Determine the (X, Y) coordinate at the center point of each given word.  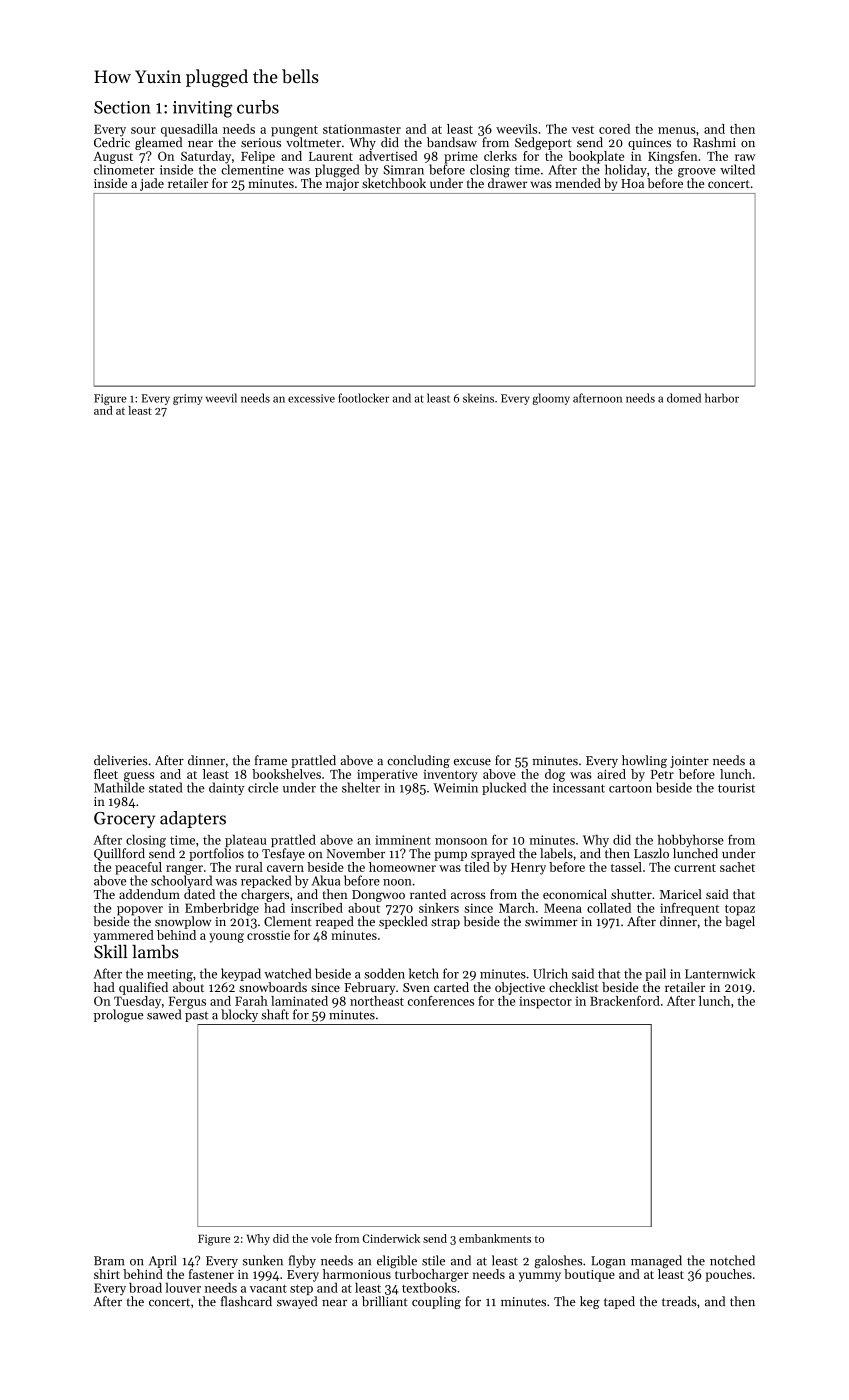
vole (321, 1238)
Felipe (258, 157)
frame (271, 760)
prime (461, 158)
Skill (111, 951)
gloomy (551, 399)
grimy (188, 399)
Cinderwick (391, 1238)
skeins (478, 398)
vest (583, 130)
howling (644, 761)
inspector (545, 1002)
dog (555, 775)
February (369, 988)
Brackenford (625, 1001)
